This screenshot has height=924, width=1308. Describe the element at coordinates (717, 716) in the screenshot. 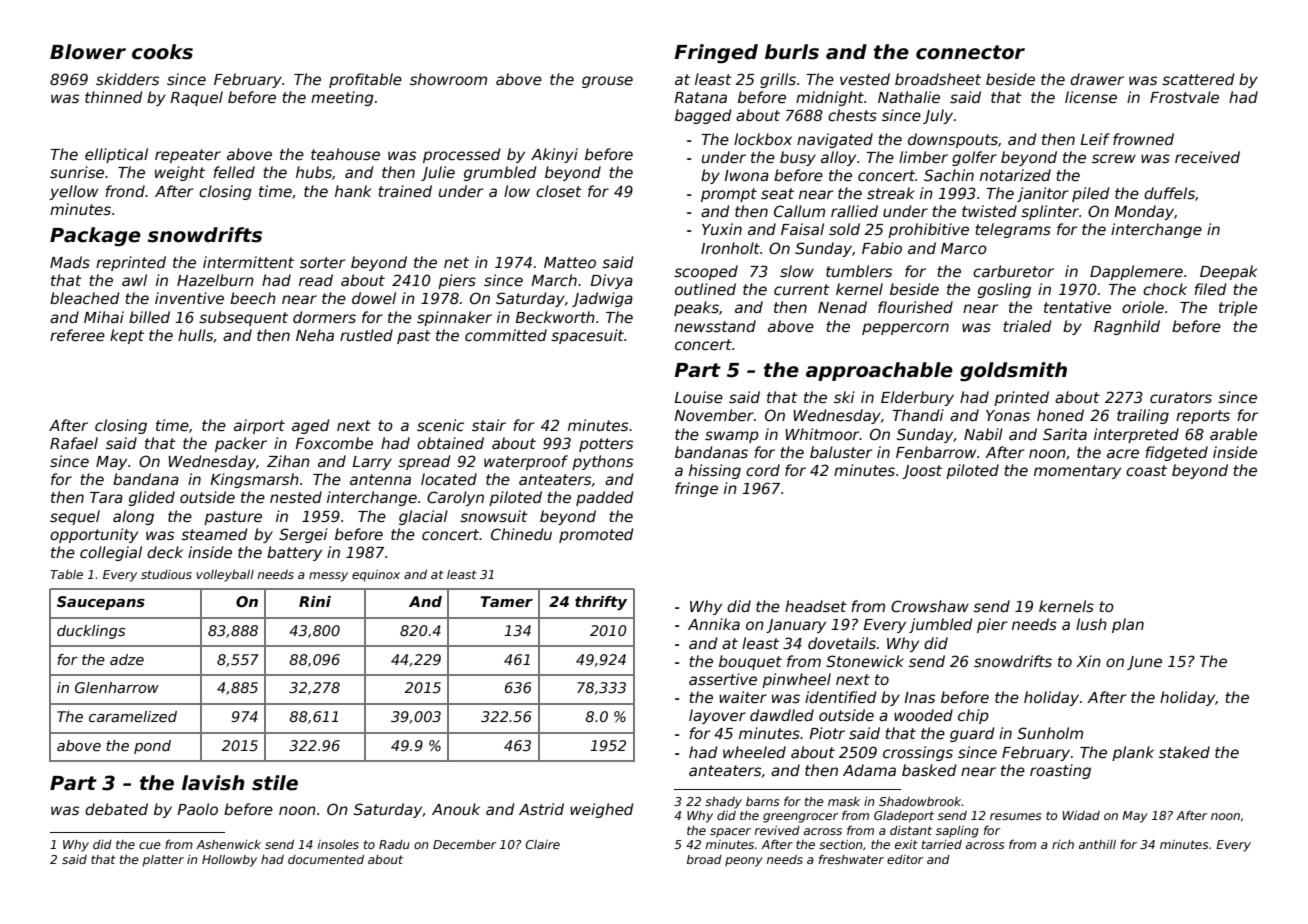

I see `layover` at that location.
